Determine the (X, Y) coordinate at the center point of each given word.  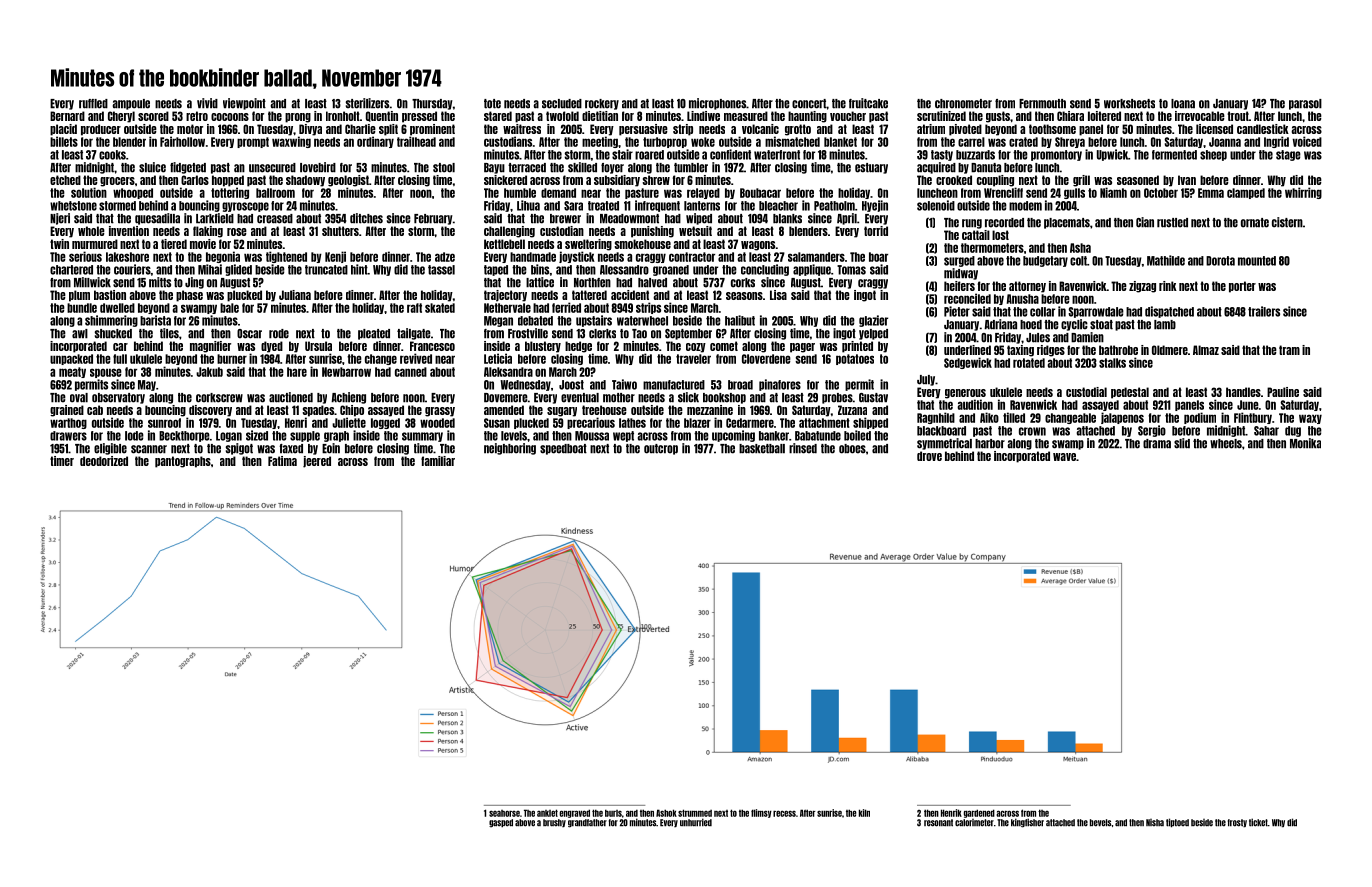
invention (129, 231)
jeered (317, 462)
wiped (699, 219)
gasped (501, 823)
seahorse (504, 813)
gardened (979, 813)
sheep (1213, 155)
